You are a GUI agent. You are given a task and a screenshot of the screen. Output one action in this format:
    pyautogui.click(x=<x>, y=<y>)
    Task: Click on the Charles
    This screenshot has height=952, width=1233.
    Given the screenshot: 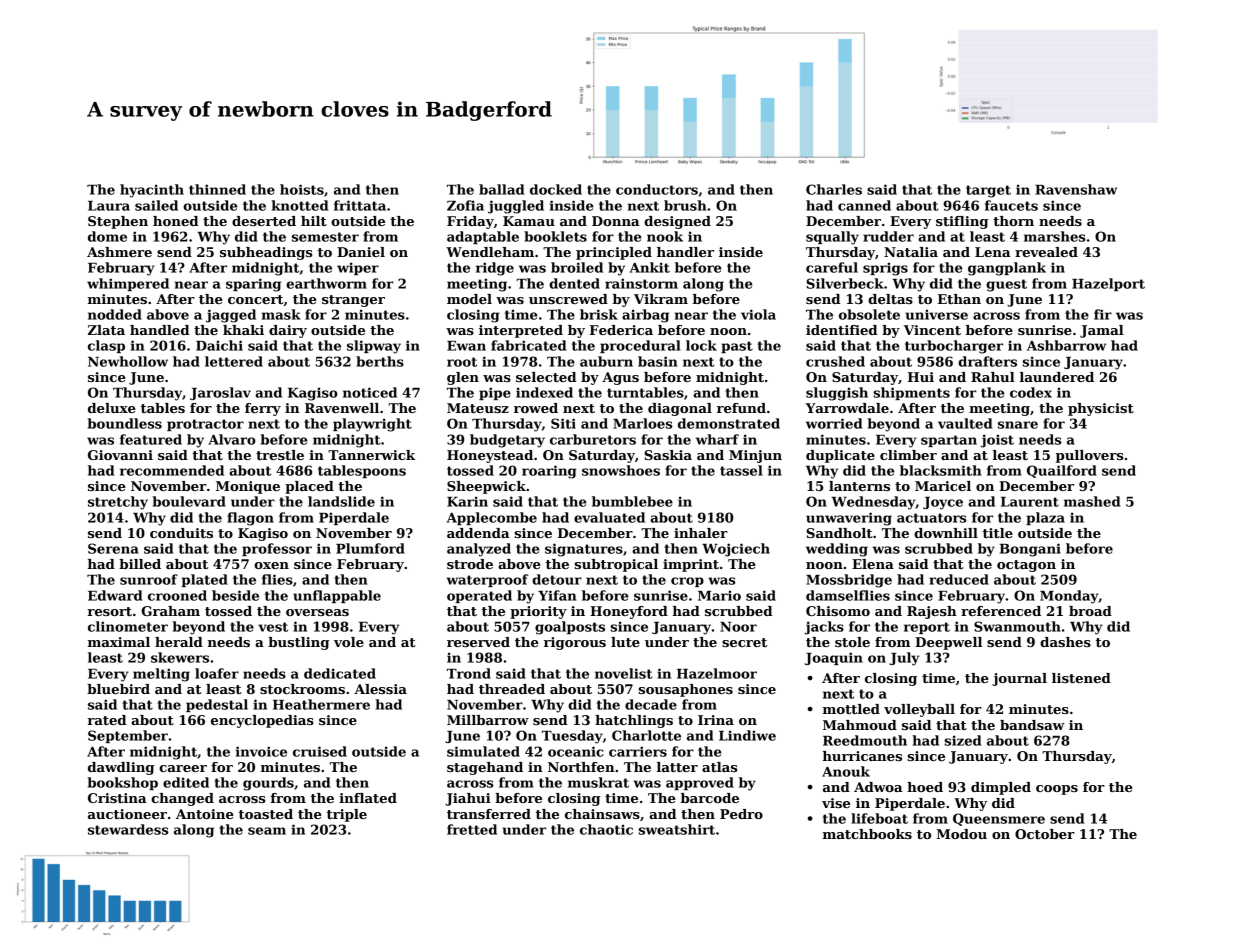 What is the action you would take?
    pyautogui.click(x=834, y=189)
